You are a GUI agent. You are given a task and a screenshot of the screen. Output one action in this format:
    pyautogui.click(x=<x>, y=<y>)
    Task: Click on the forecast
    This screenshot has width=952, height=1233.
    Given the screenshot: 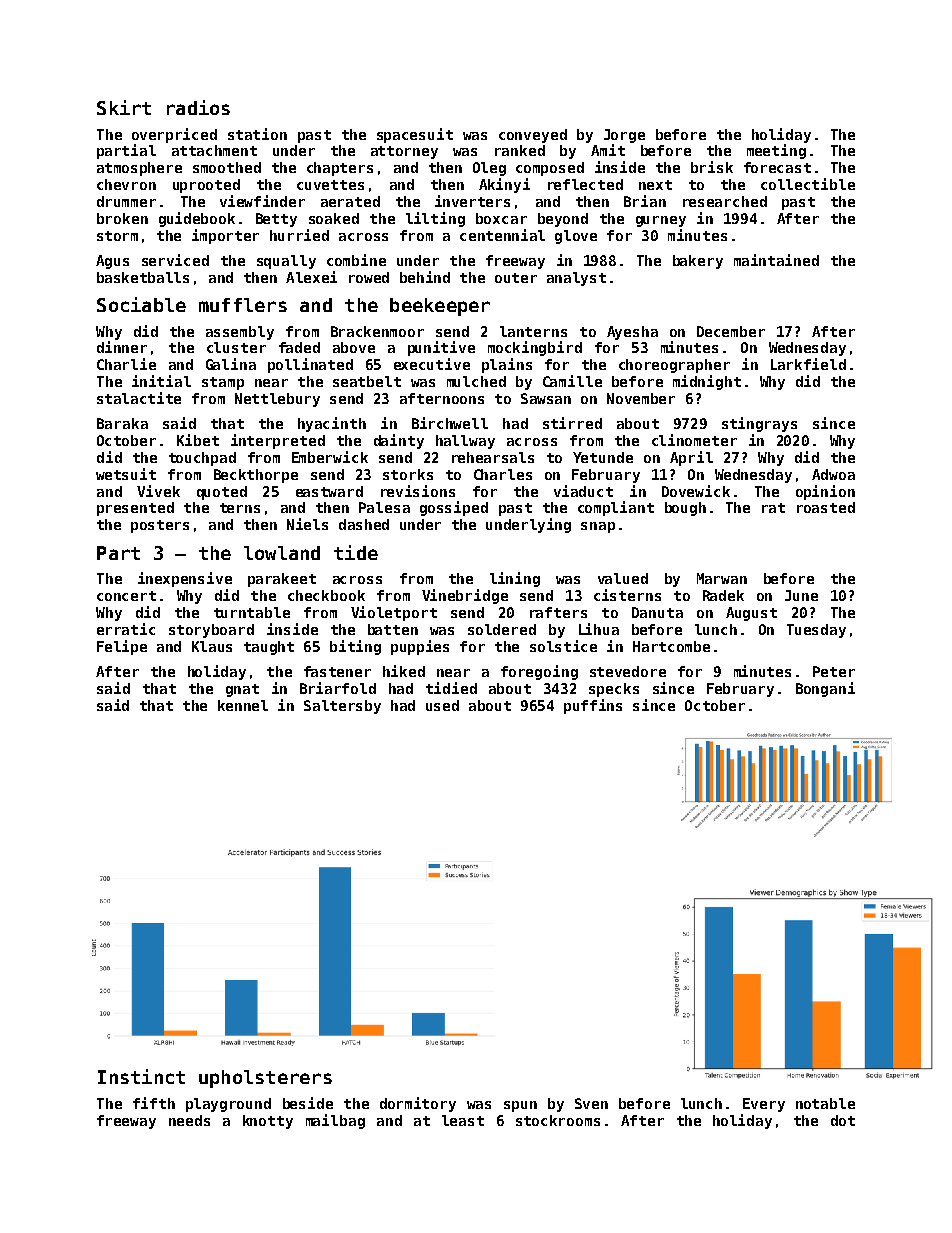 What is the action you would take?
    pyautogui.click(x=777, y=167)
